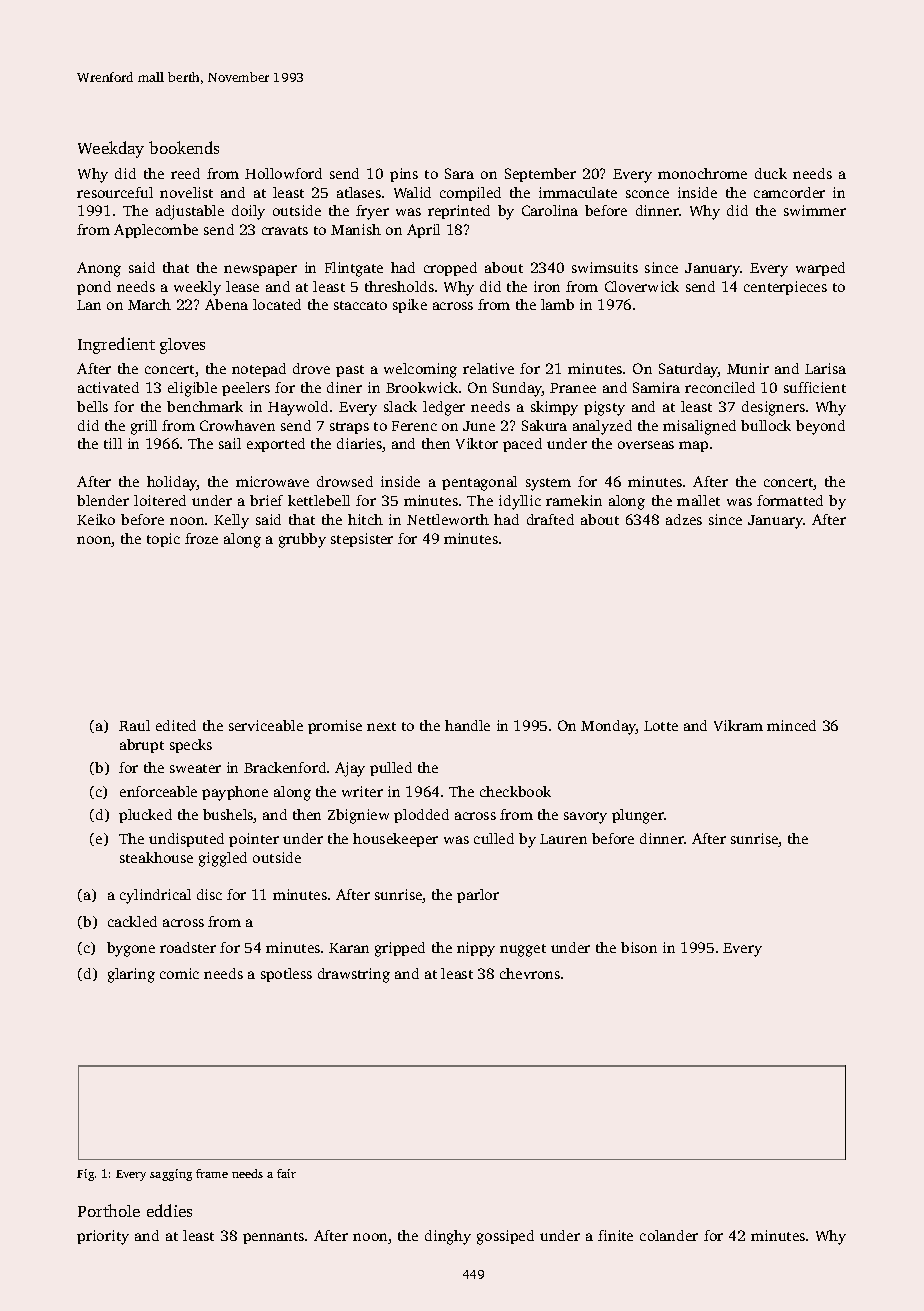  I want to click on spotless, so click(286, 975).
